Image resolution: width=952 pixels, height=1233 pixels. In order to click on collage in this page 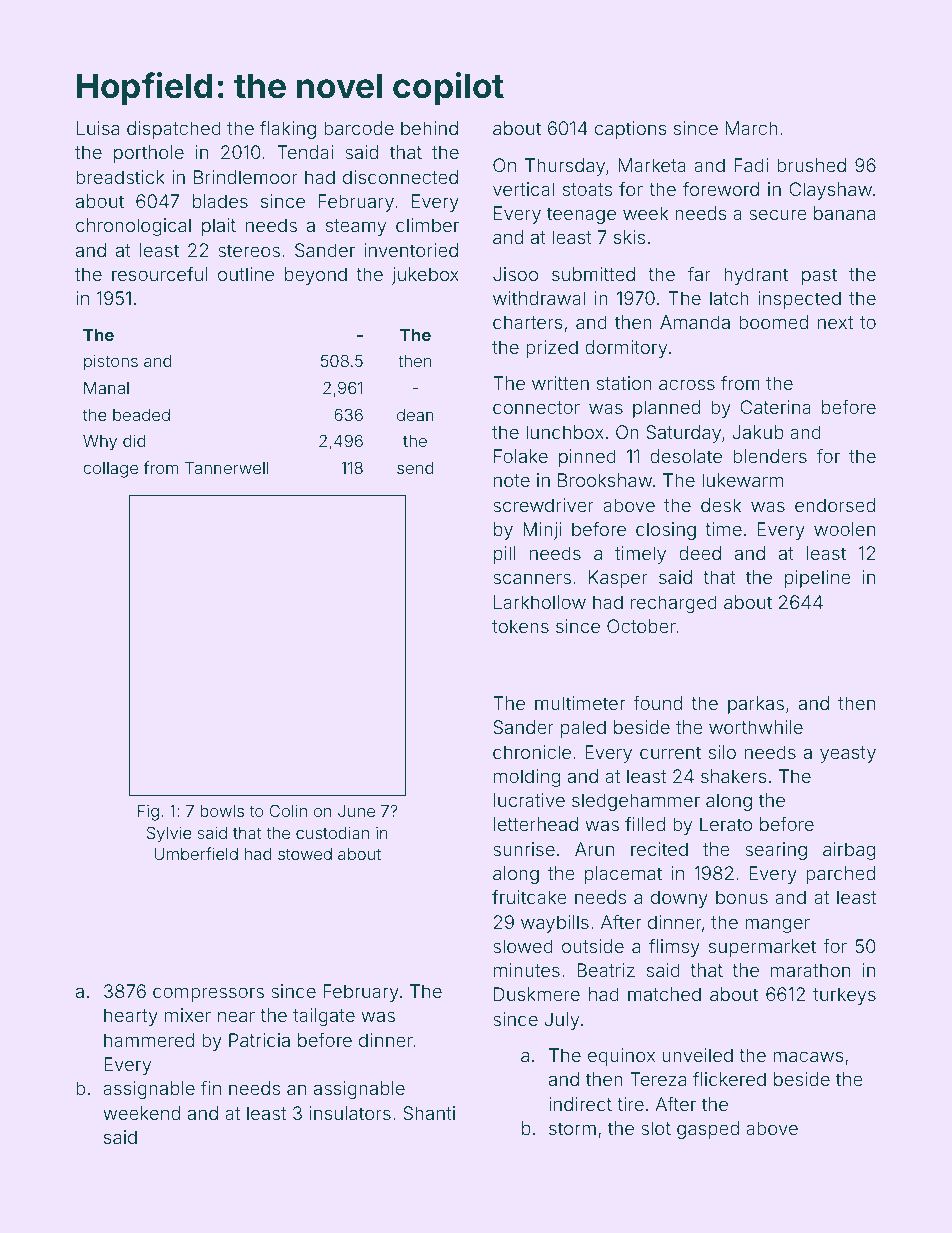, I will do `click(110, 470)`.
